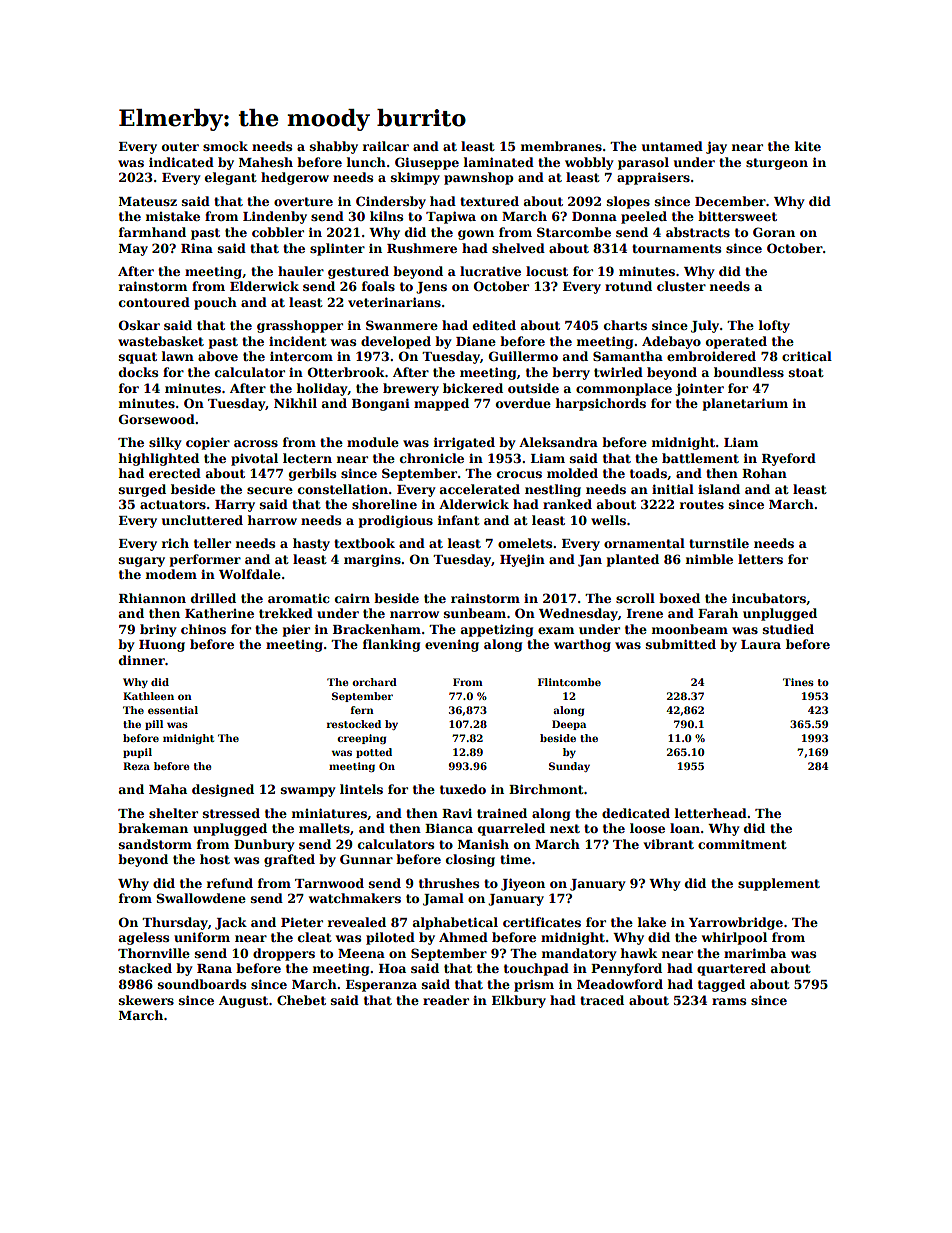 Image resolution: width=952 pixels, height=1233 pixels. Describe the element at coordinates (171, 574) in the screenshot. I see `modem` at that location.
